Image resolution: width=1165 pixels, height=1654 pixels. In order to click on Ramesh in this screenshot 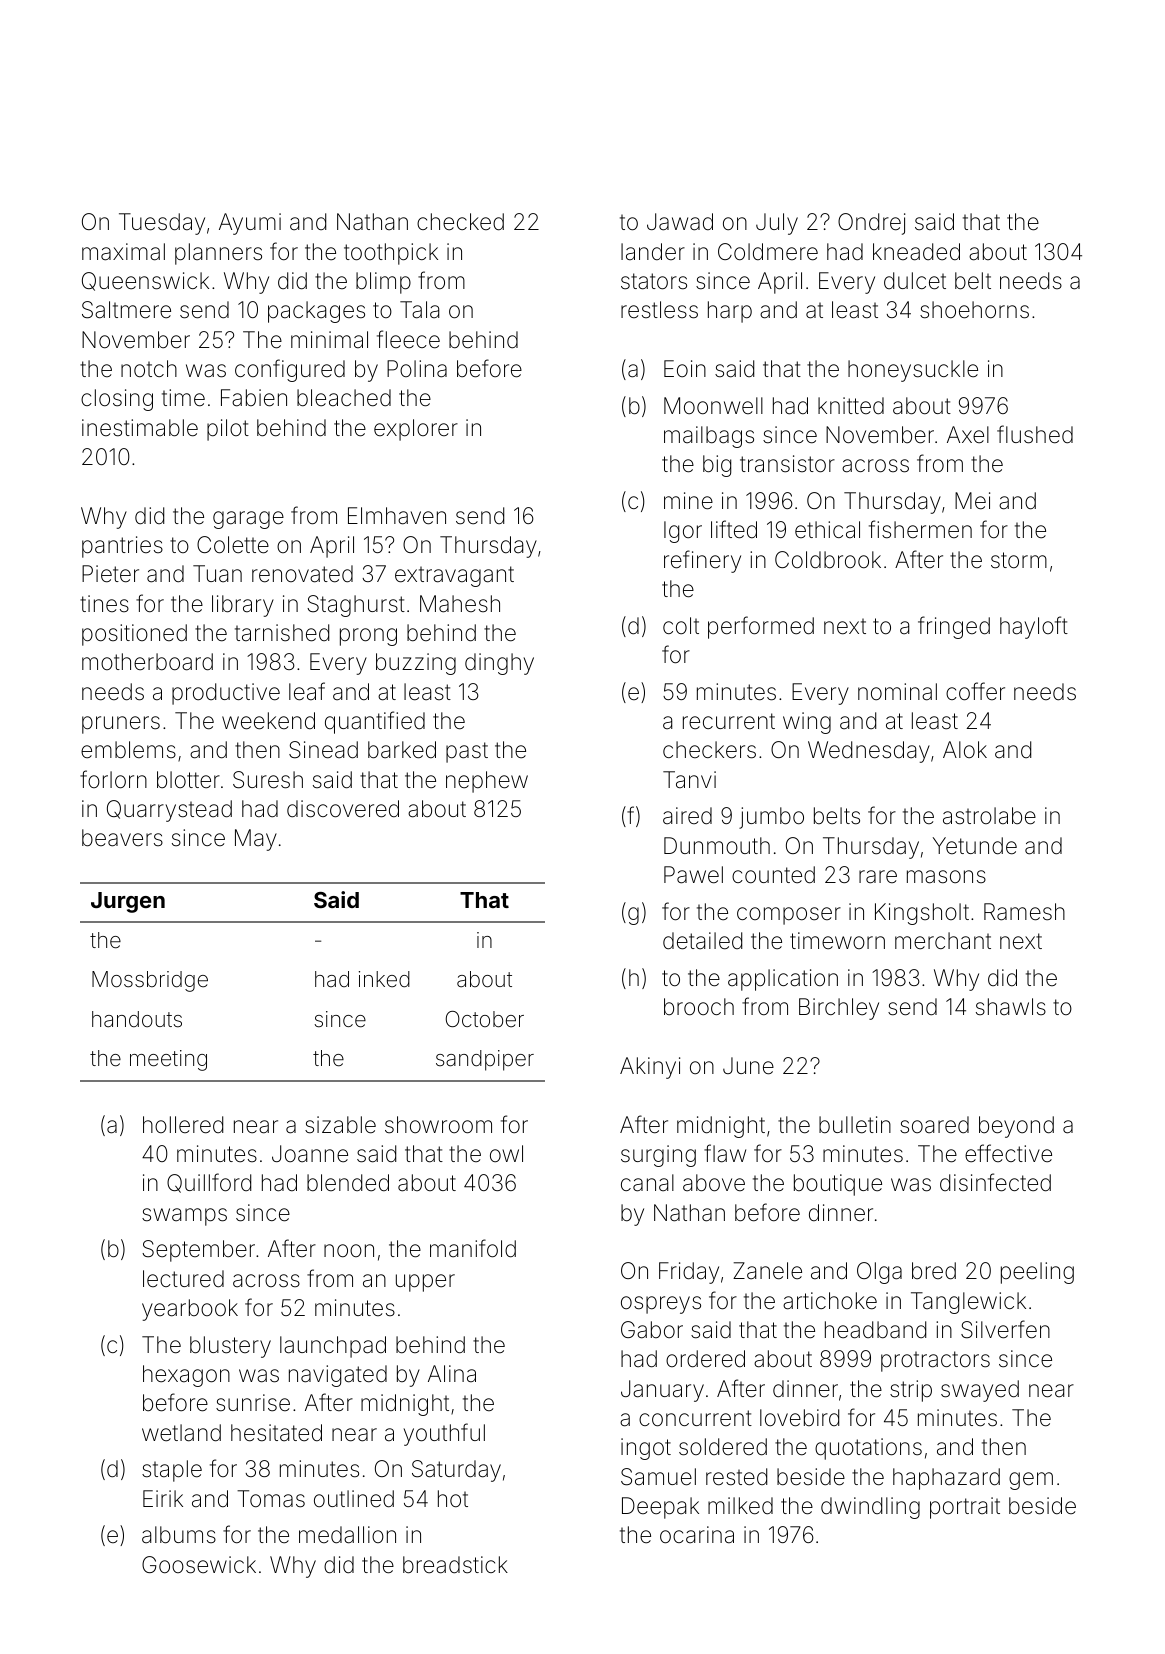, I will do `click(1024, 912)`.
